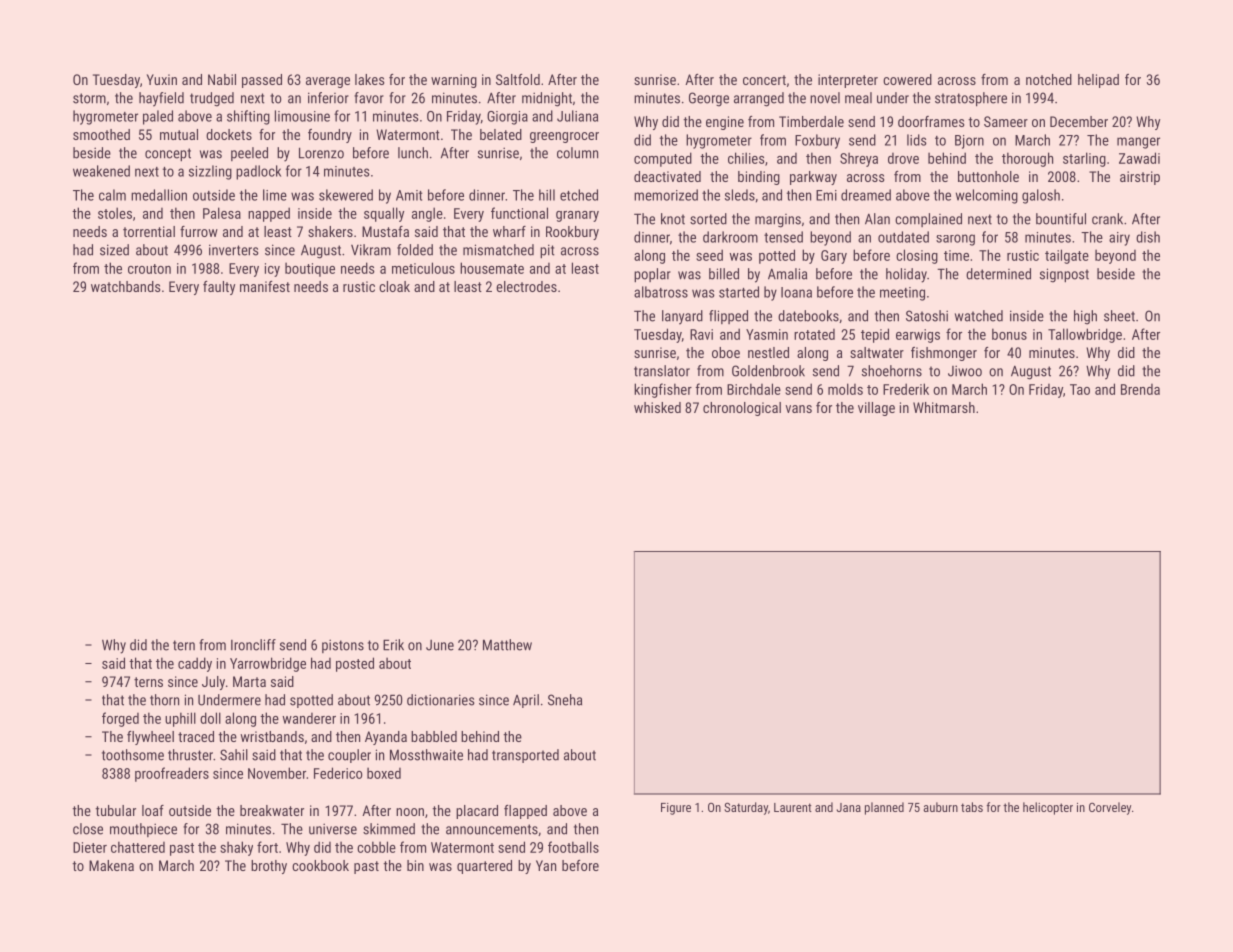  I want to click on placard, so click(477, 812).
